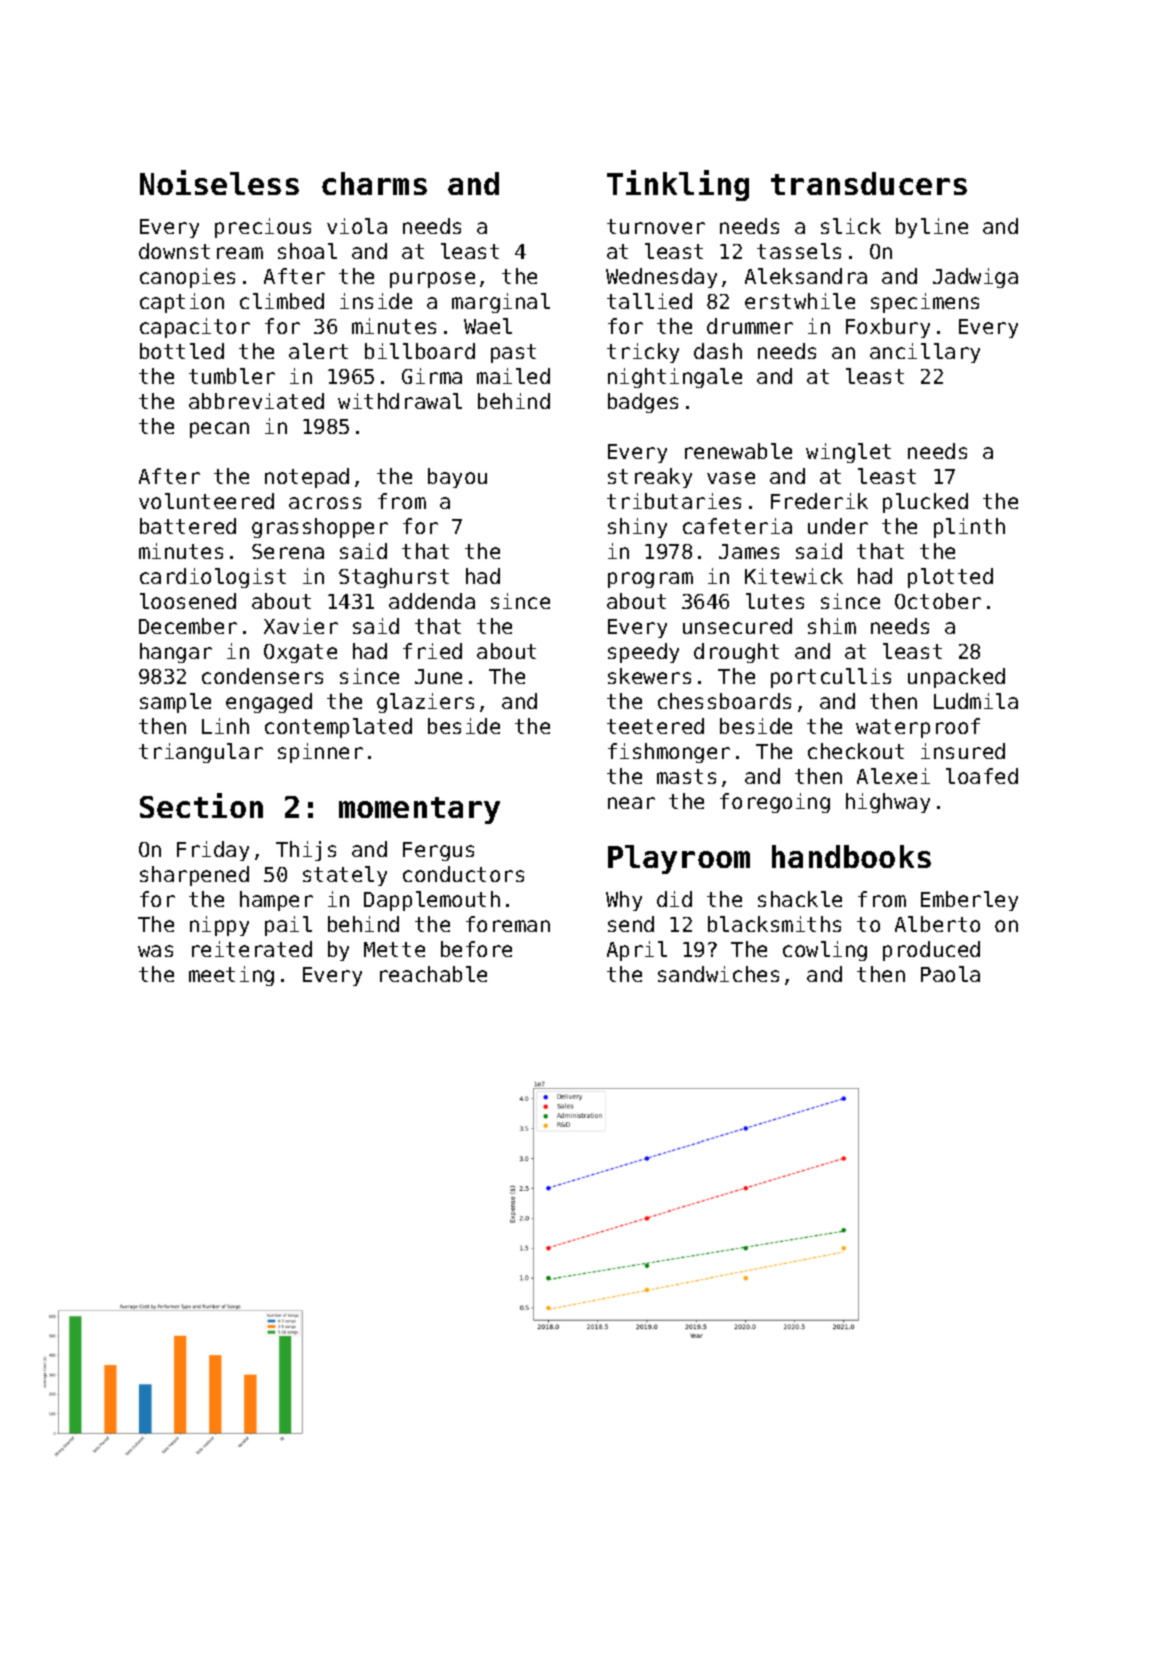 The height and width of the document is (1654, 1165). What do you see at coordinates (848, 453) in the document?
I see `winglet` at bounding box center [848, 453].
